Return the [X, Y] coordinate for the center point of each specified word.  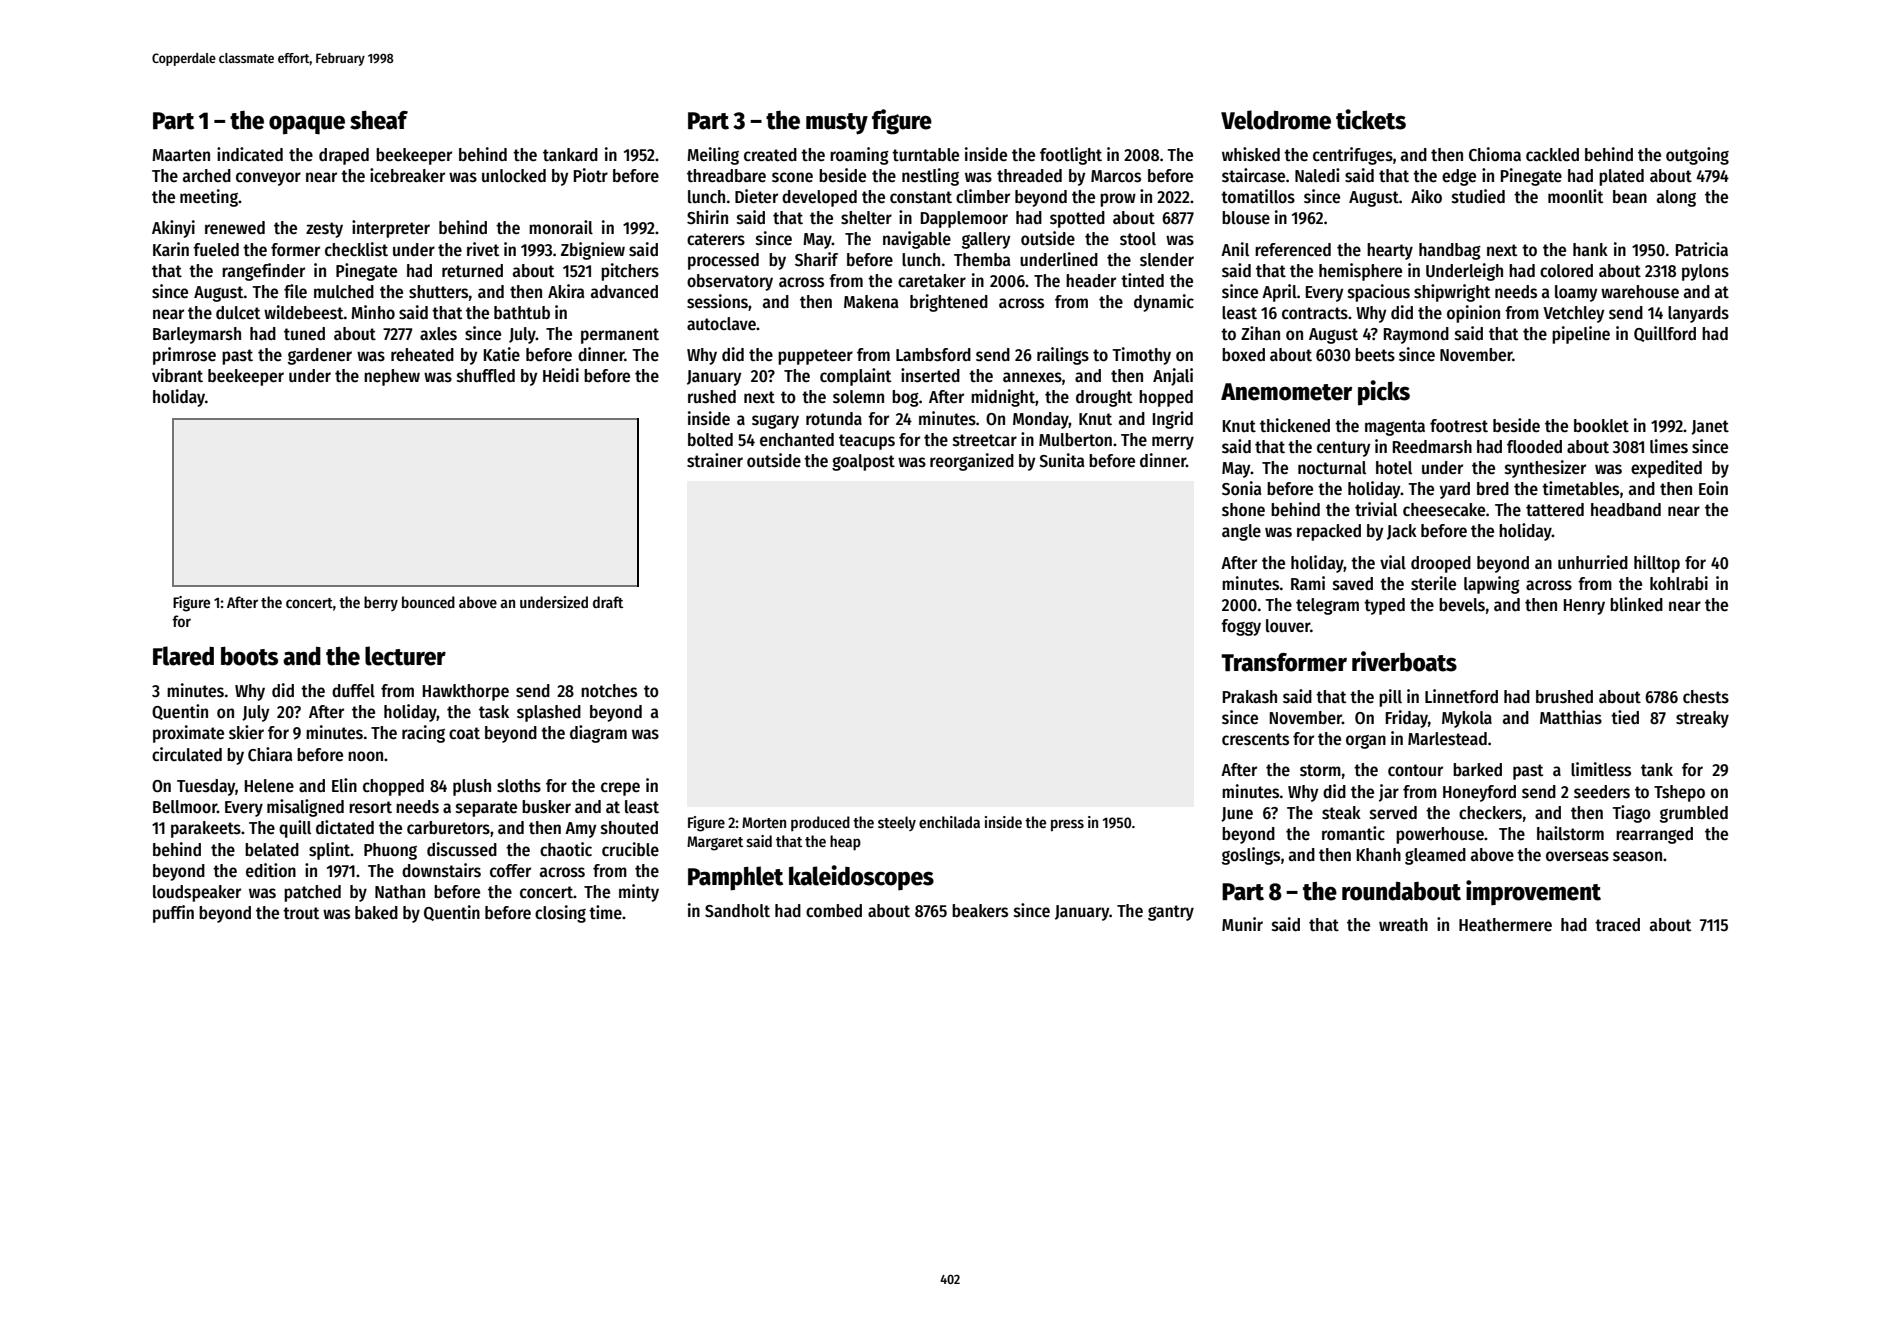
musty [837, 124]
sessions [717, 301]
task [494, 712]
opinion [1473, 314]
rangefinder [263, 272]
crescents [1255, 739]
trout [301, 913]
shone [1243, 510]
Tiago [1632, 814]
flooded [1534, 447]
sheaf [379, 120]
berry [381, 603]
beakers [980, 911]
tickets [1371, 119]
